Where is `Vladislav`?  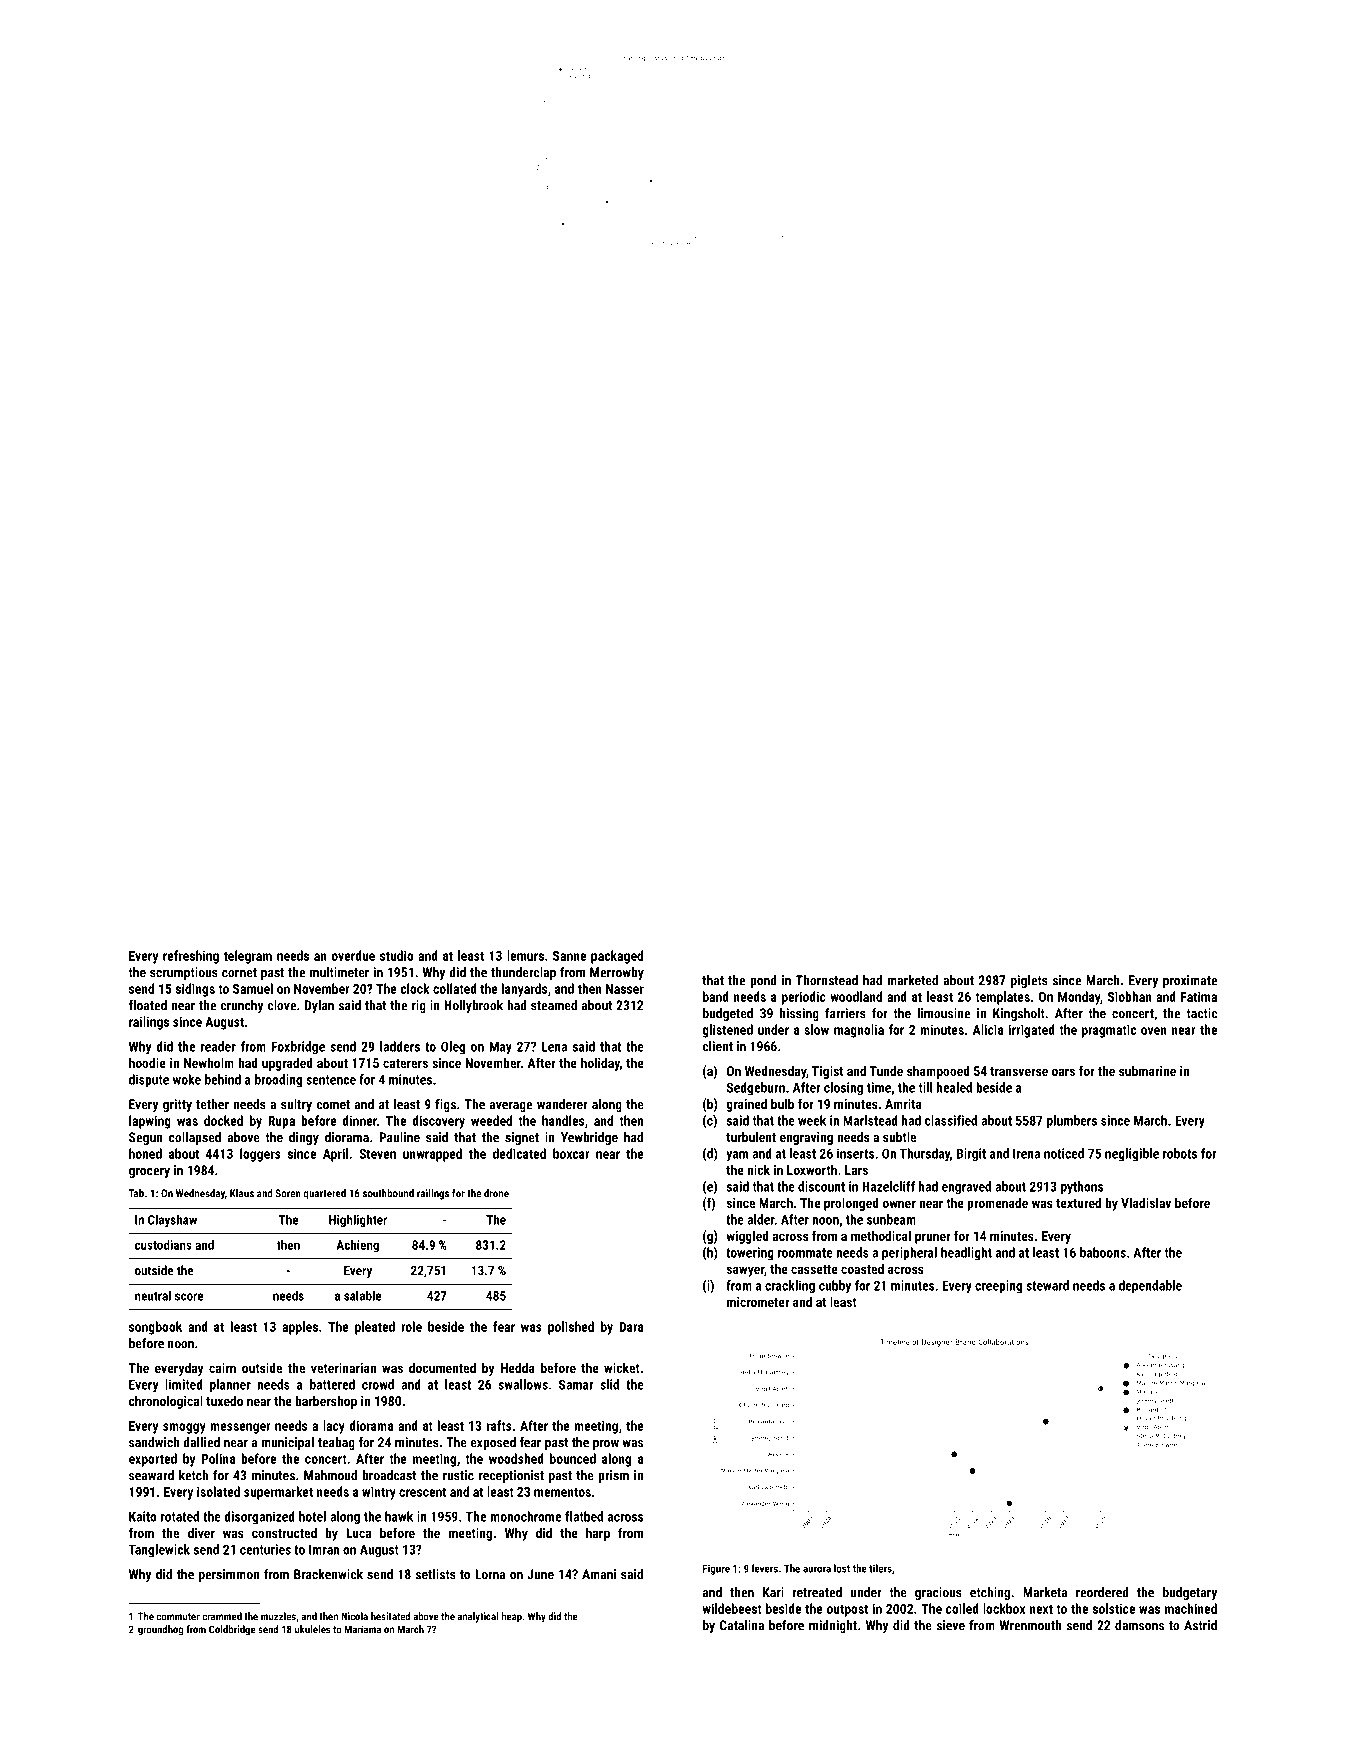 Vladislav is located at coordinates (1146, 1202).
